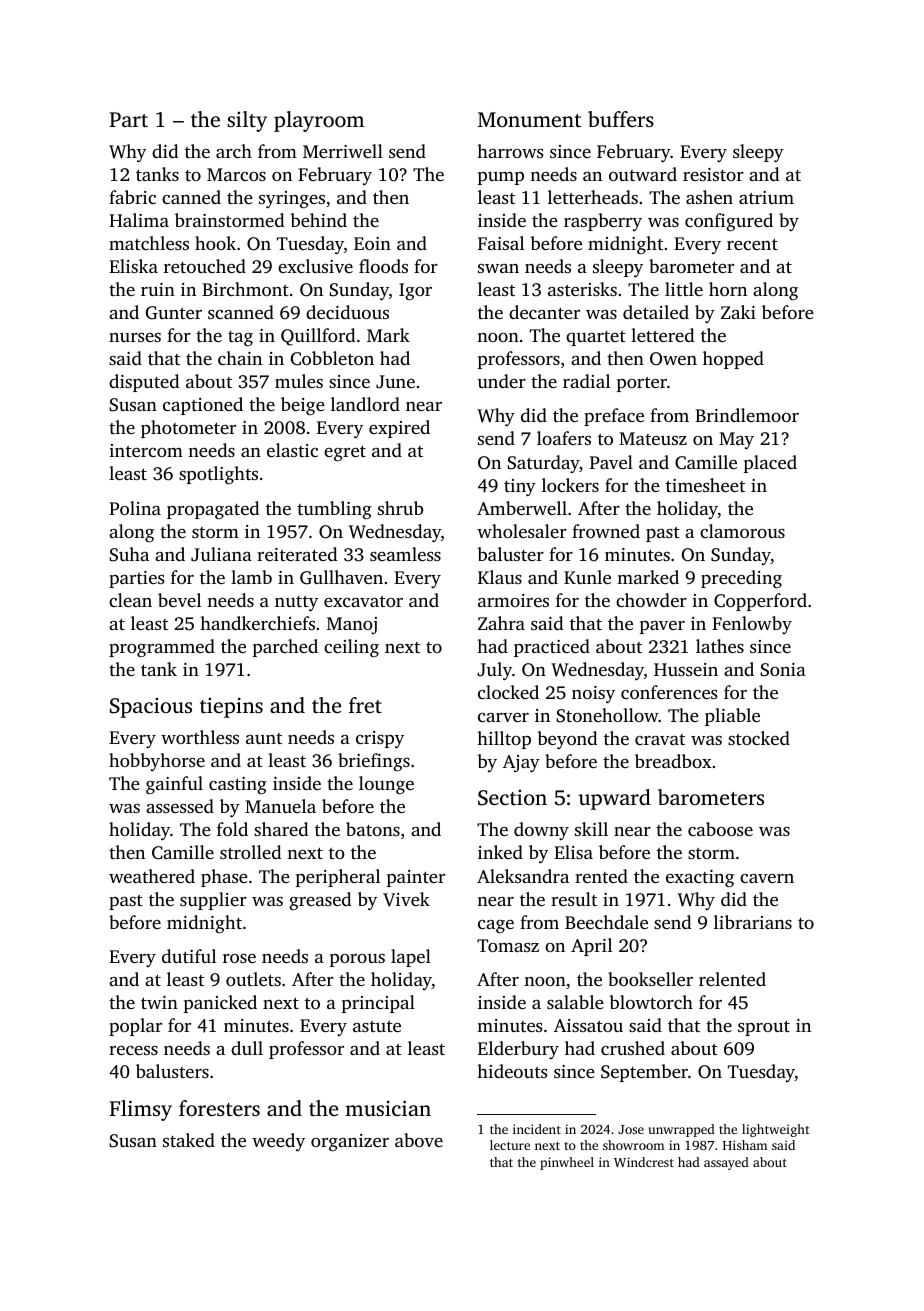 The height and width of the screenshot is (1311, 924). I want to click on relented, so click(732, 979).
